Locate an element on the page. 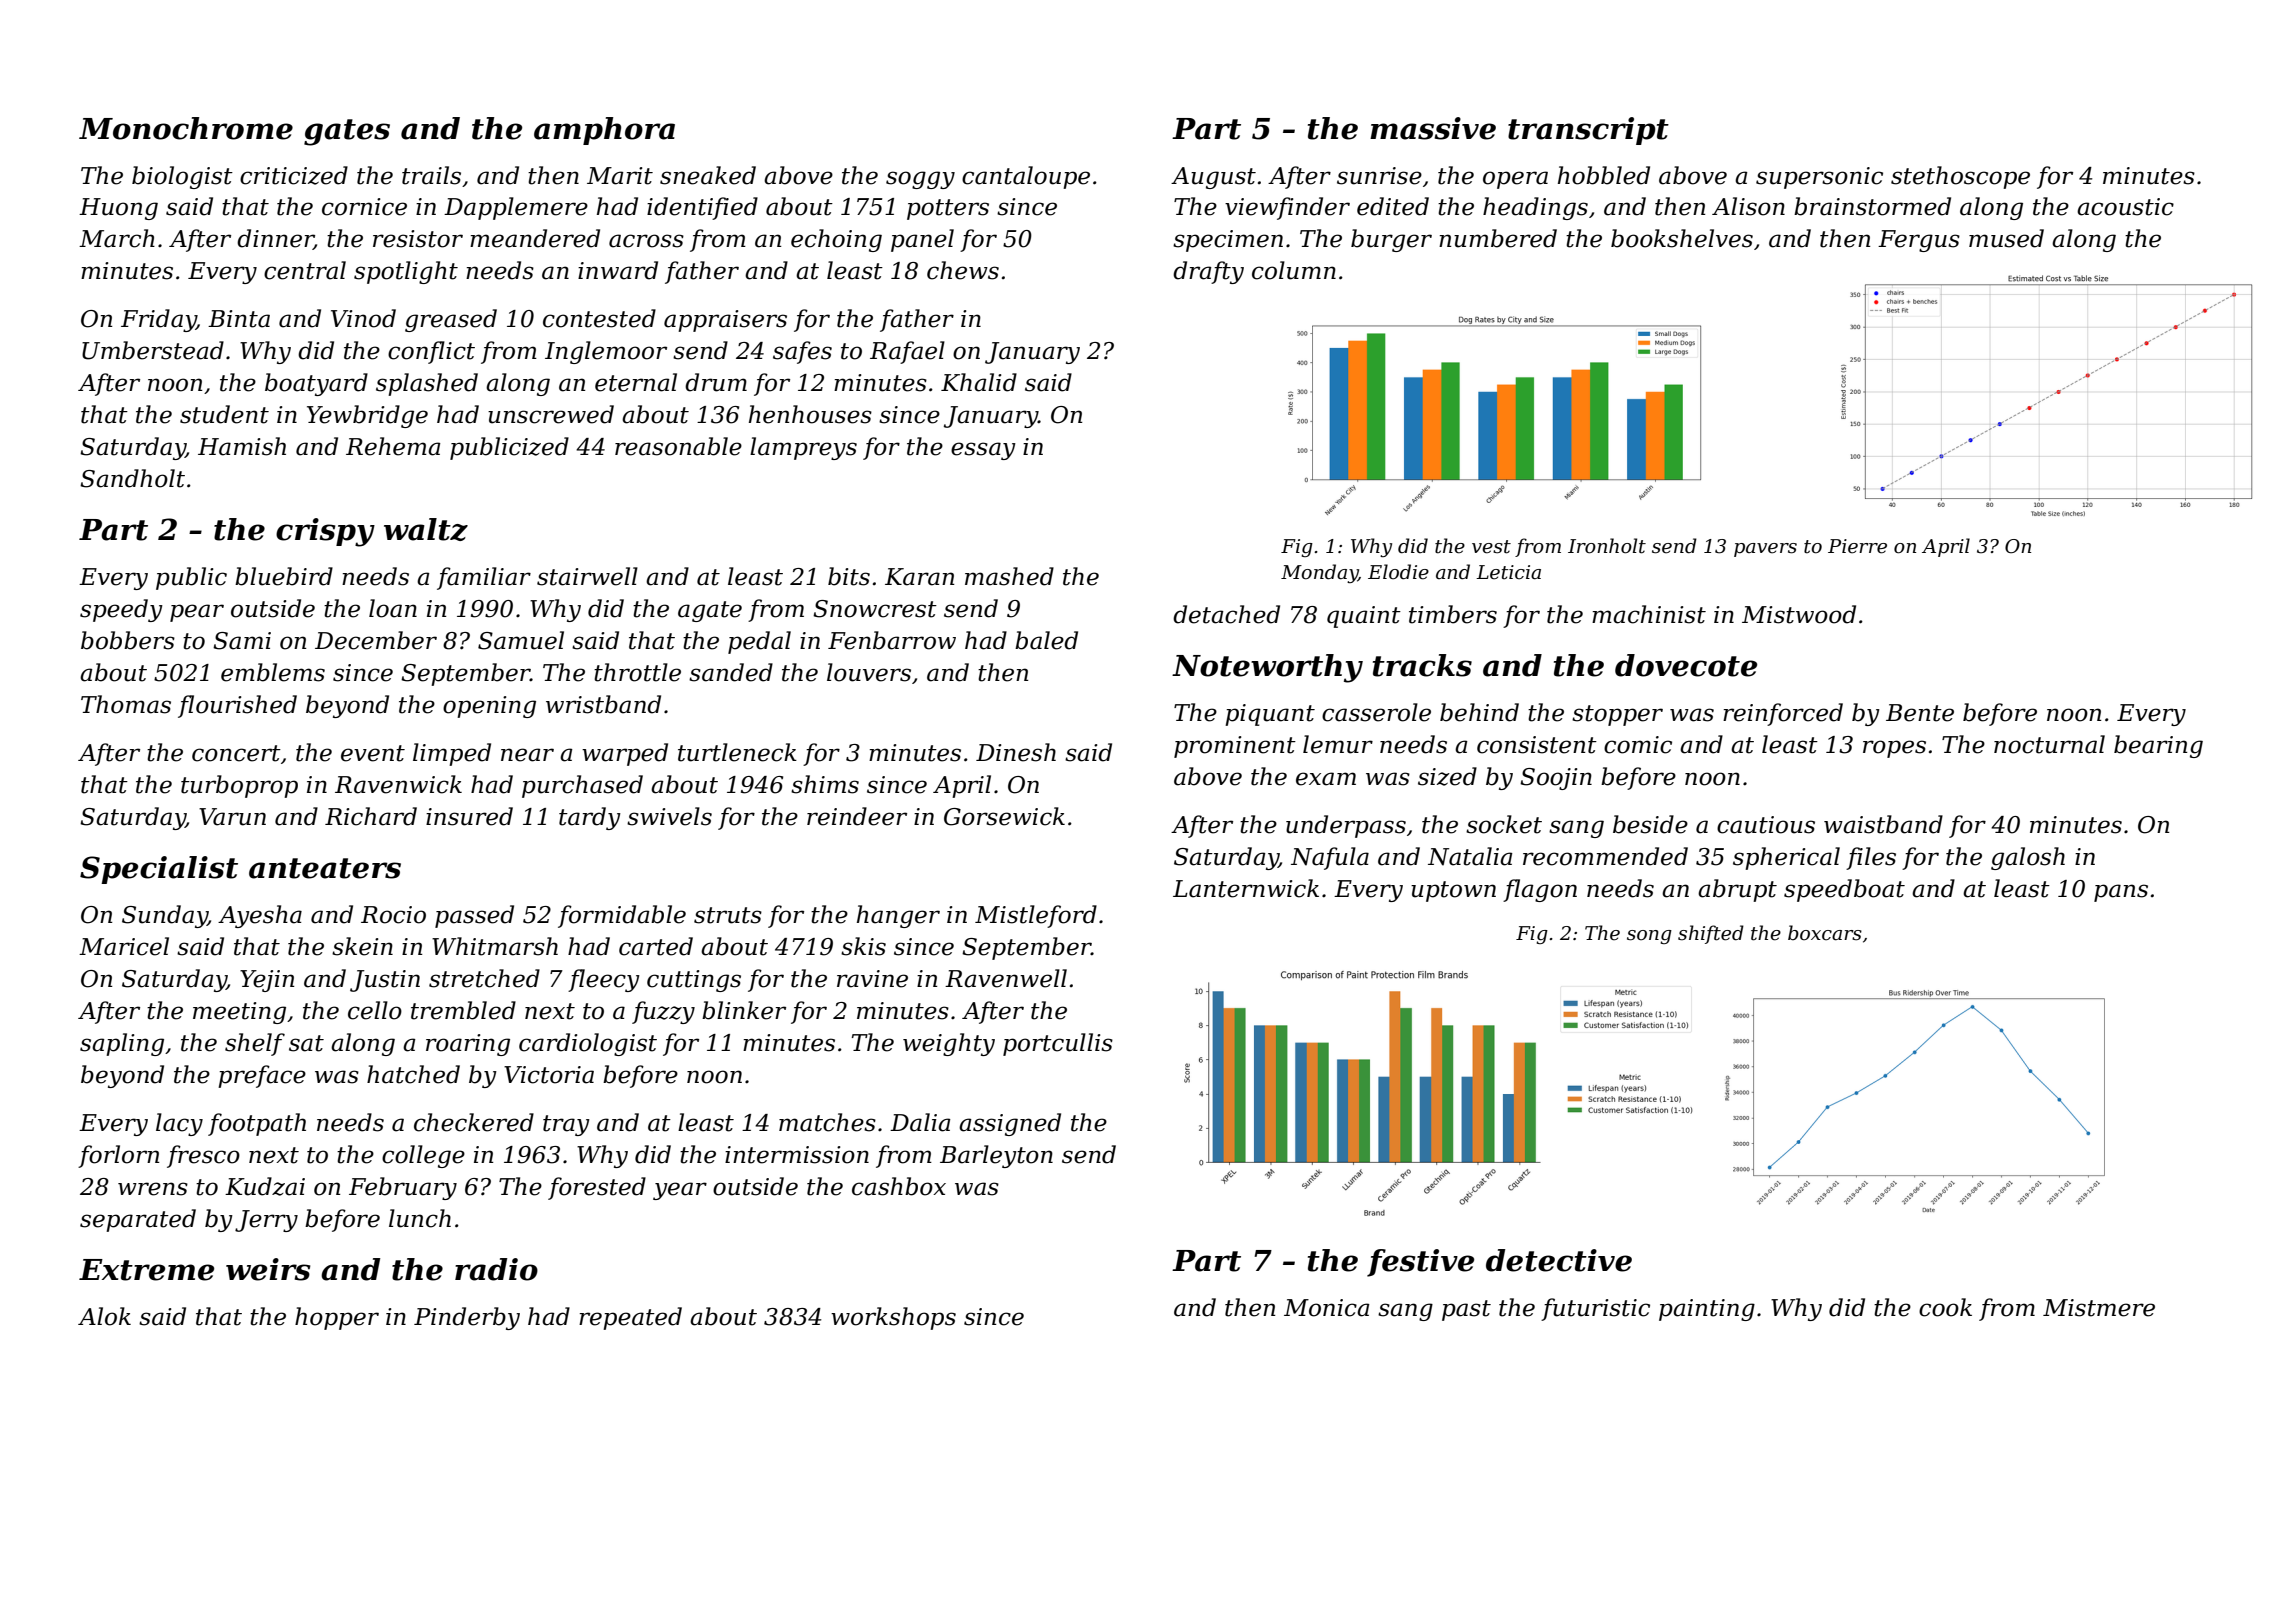 Image resolution: width=2292 pixels, height=1620 pixels. tardy is located at coordinates (590, 818).
